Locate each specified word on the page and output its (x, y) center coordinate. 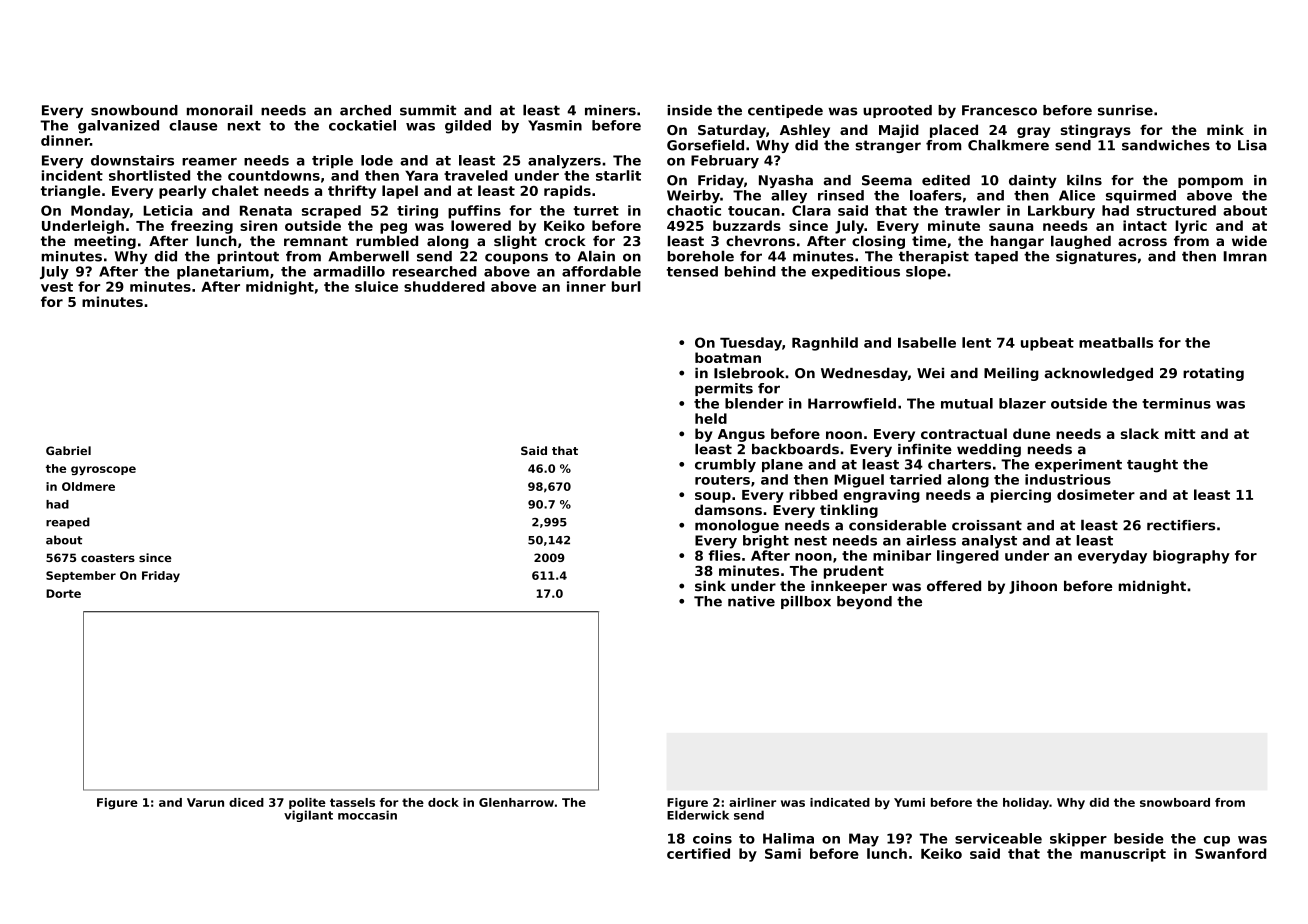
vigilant (308, 816)
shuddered (444, 286)
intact (1145, 225)
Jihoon (1033, 587)
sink (710, 585)
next (244, 126)
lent (976, 342)
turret (596, 211)
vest (57, 287)
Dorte (63, 593)
